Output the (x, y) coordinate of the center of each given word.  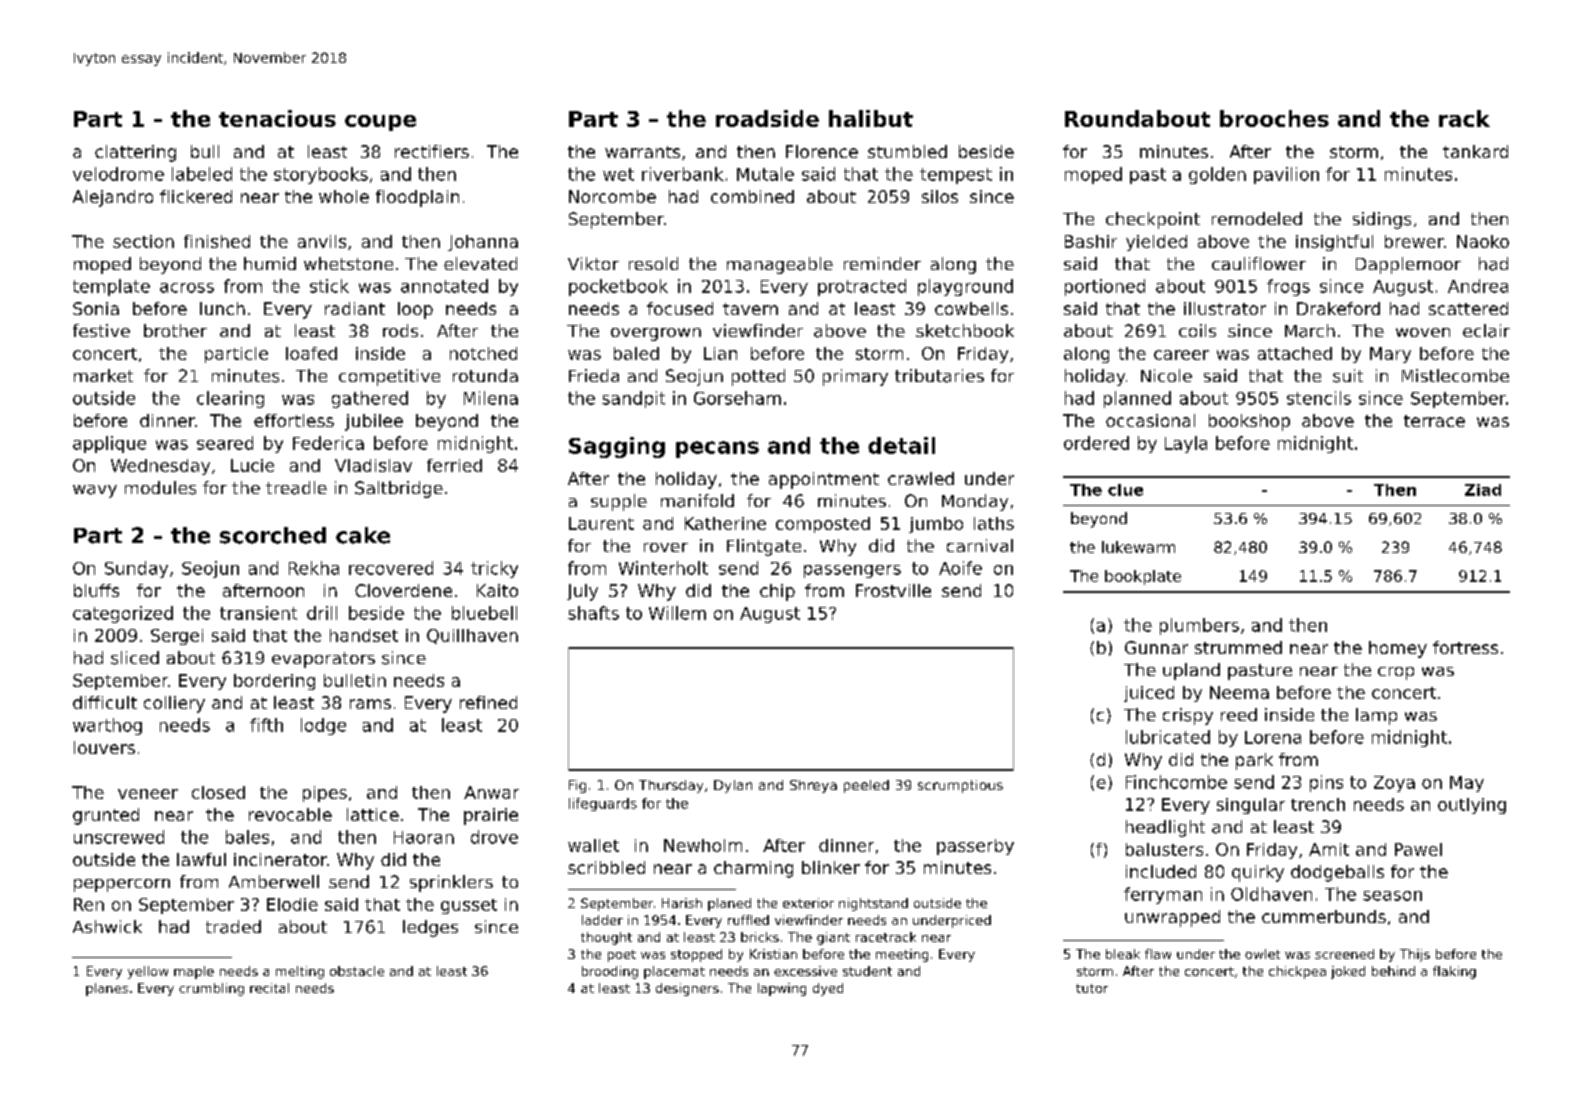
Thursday (671, 786)
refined (488, 702)
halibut (871, 118)
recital (269, 988)
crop (1396, 673)
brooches (1274, 118)
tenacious (277, 118)
